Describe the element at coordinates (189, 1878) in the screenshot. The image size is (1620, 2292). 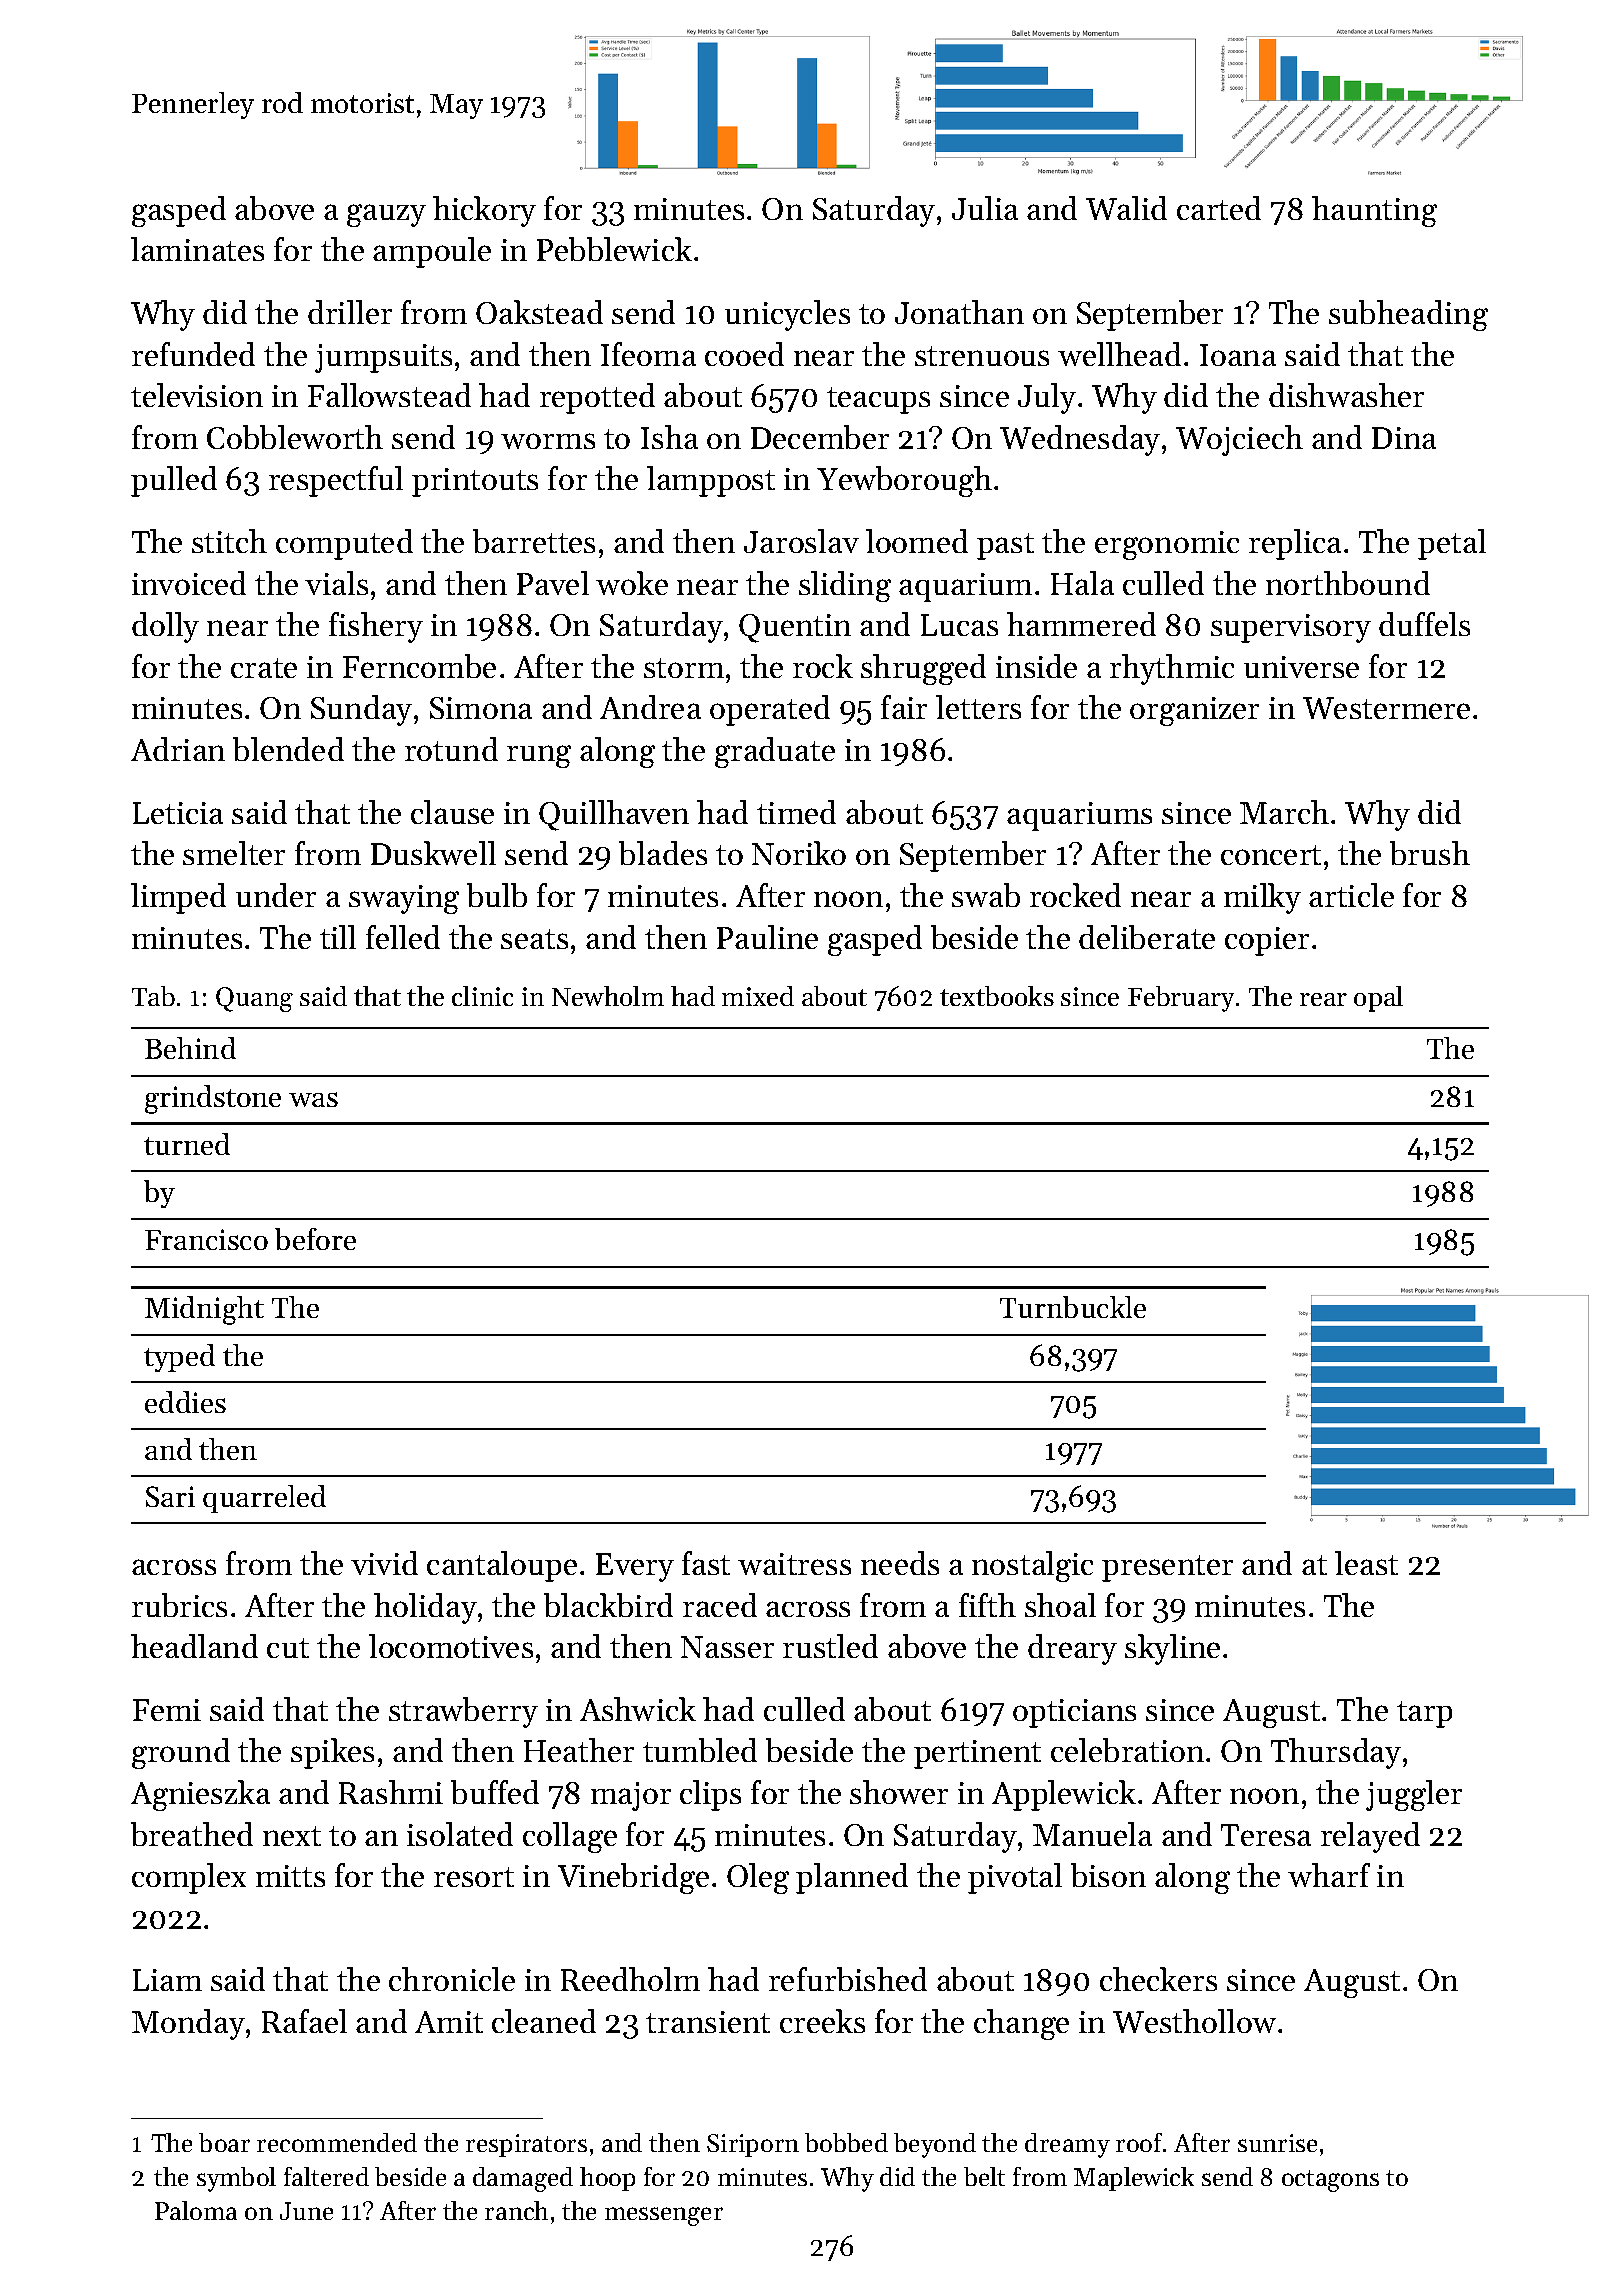
I see `complex` at that location.
